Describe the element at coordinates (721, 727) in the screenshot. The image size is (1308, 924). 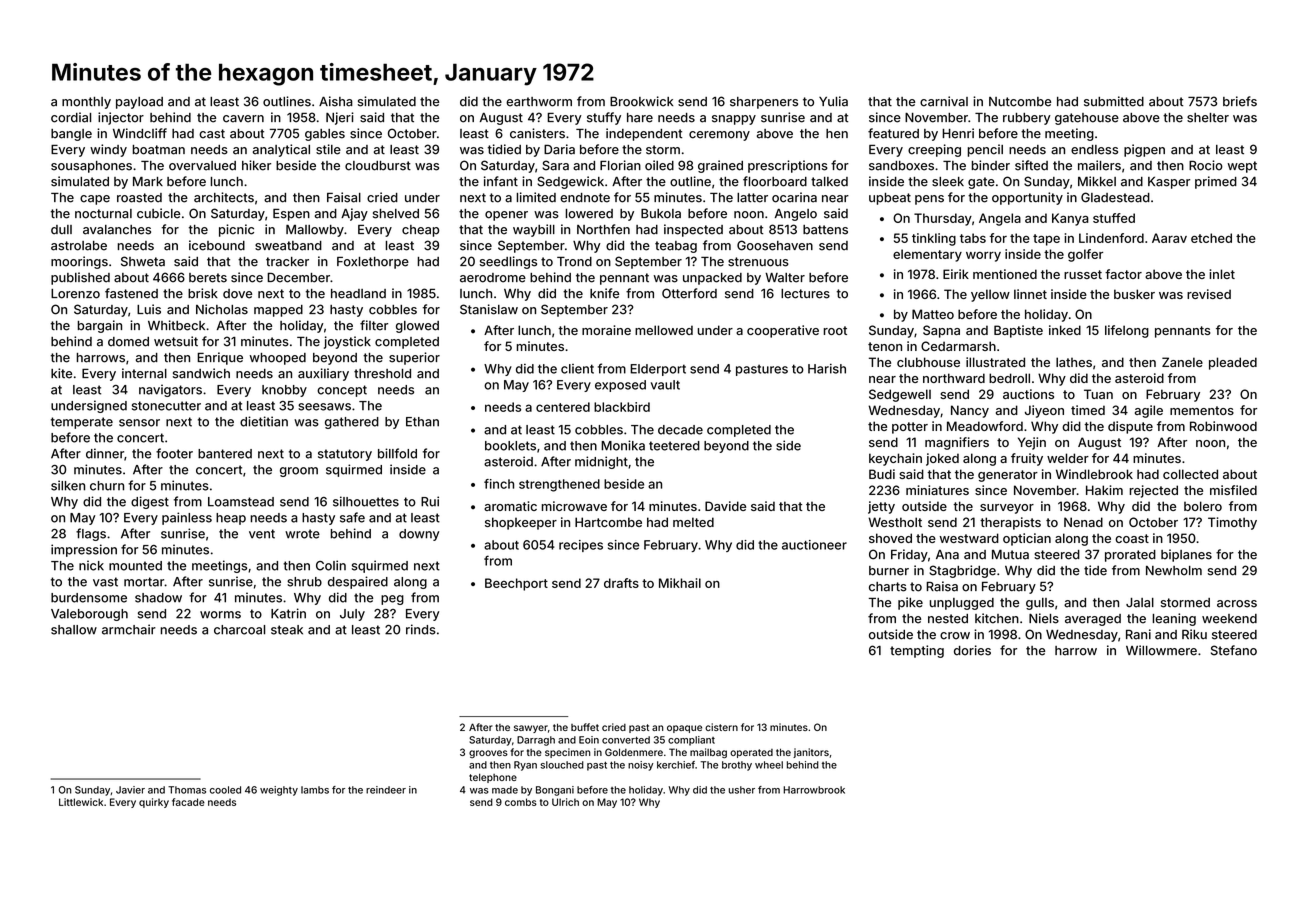
I see `cistern` at that location.
